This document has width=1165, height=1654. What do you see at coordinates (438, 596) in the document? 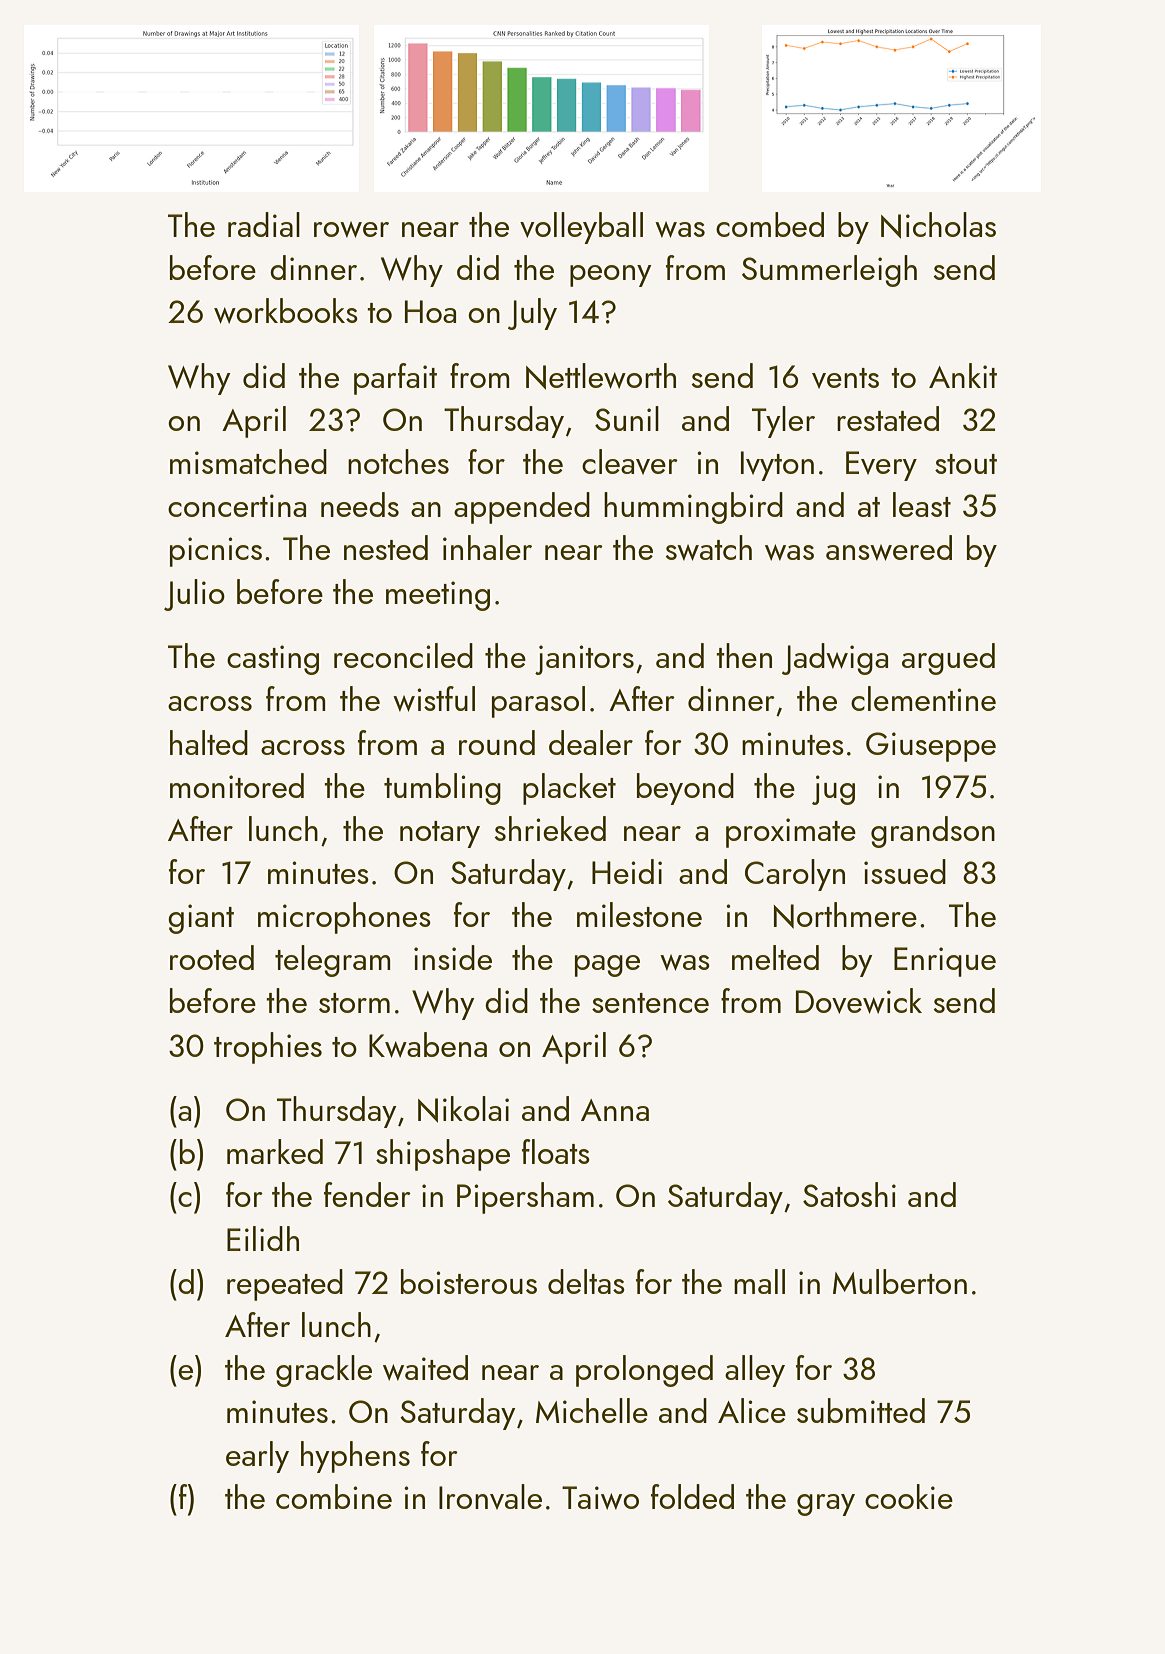
I see `meeting` at bounding box center [438, 596].
